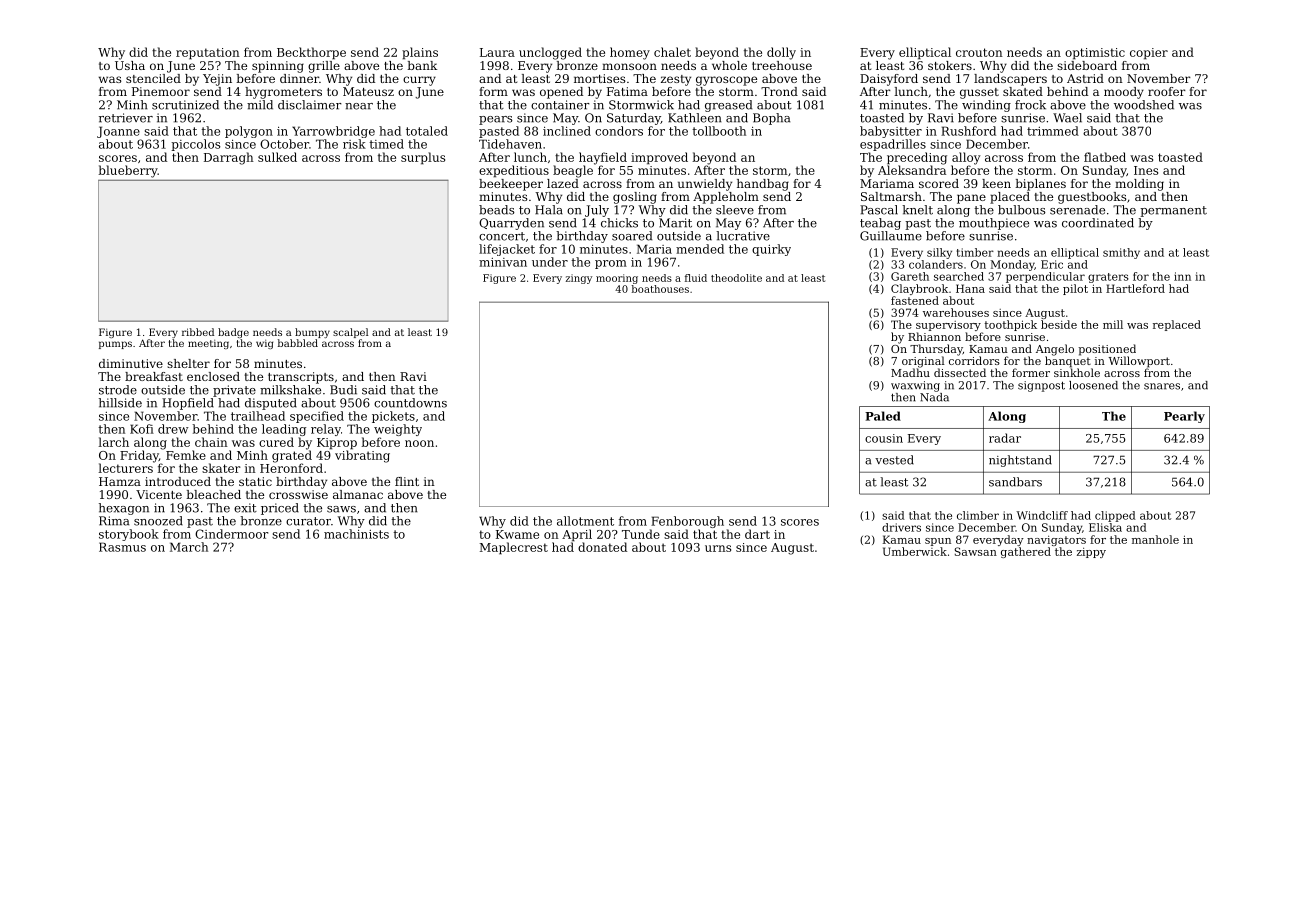 The image size is (1308, 924). Describe the element at coordinates (939, 253) in the screenshot. I see `silky` at that location.
